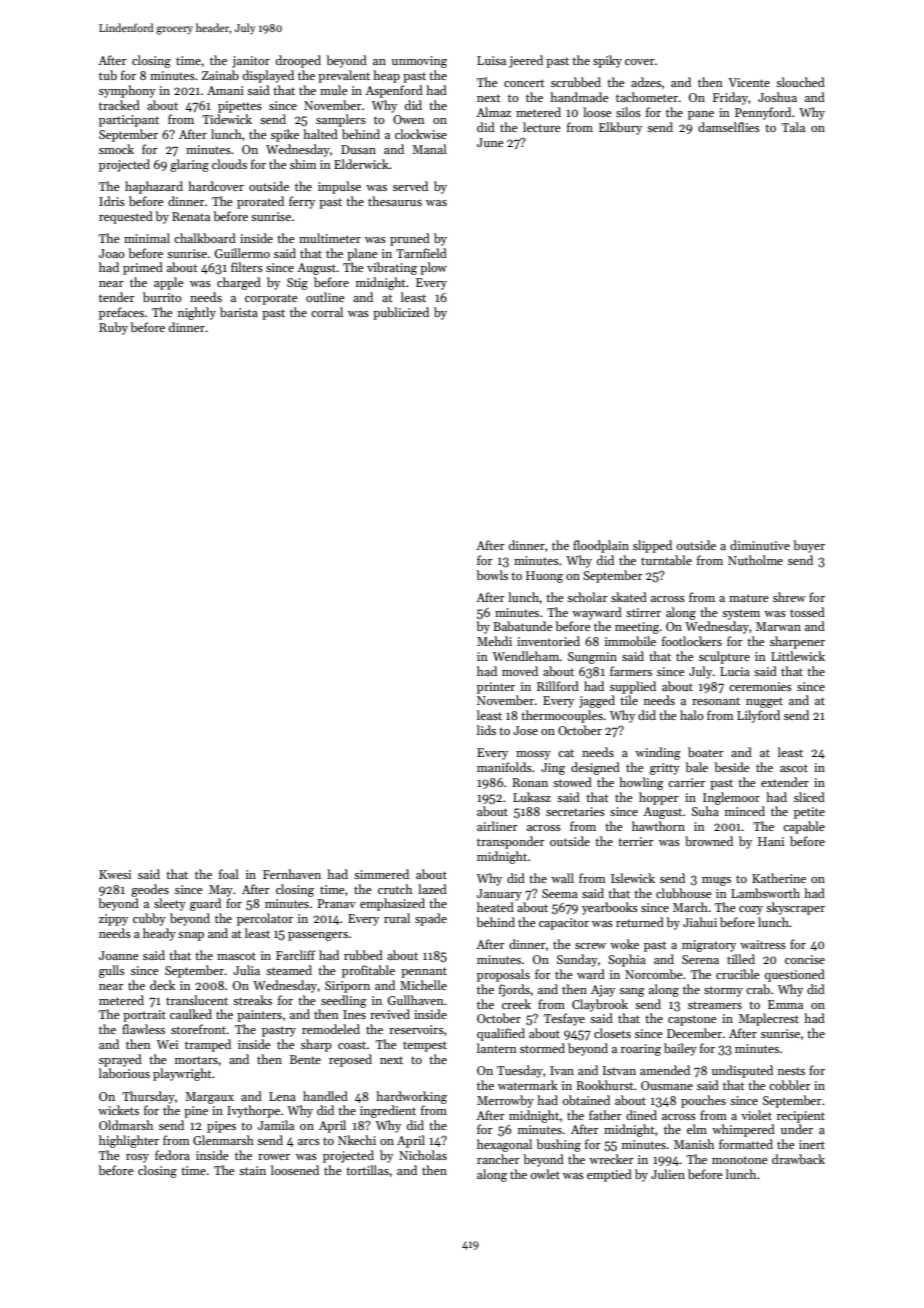 Image resolution: width=924 pixels, height=1308 pixels. What do you see at coordinates (492, 575) in the document?
I see `bowls` at bounding box center [492, 575].
